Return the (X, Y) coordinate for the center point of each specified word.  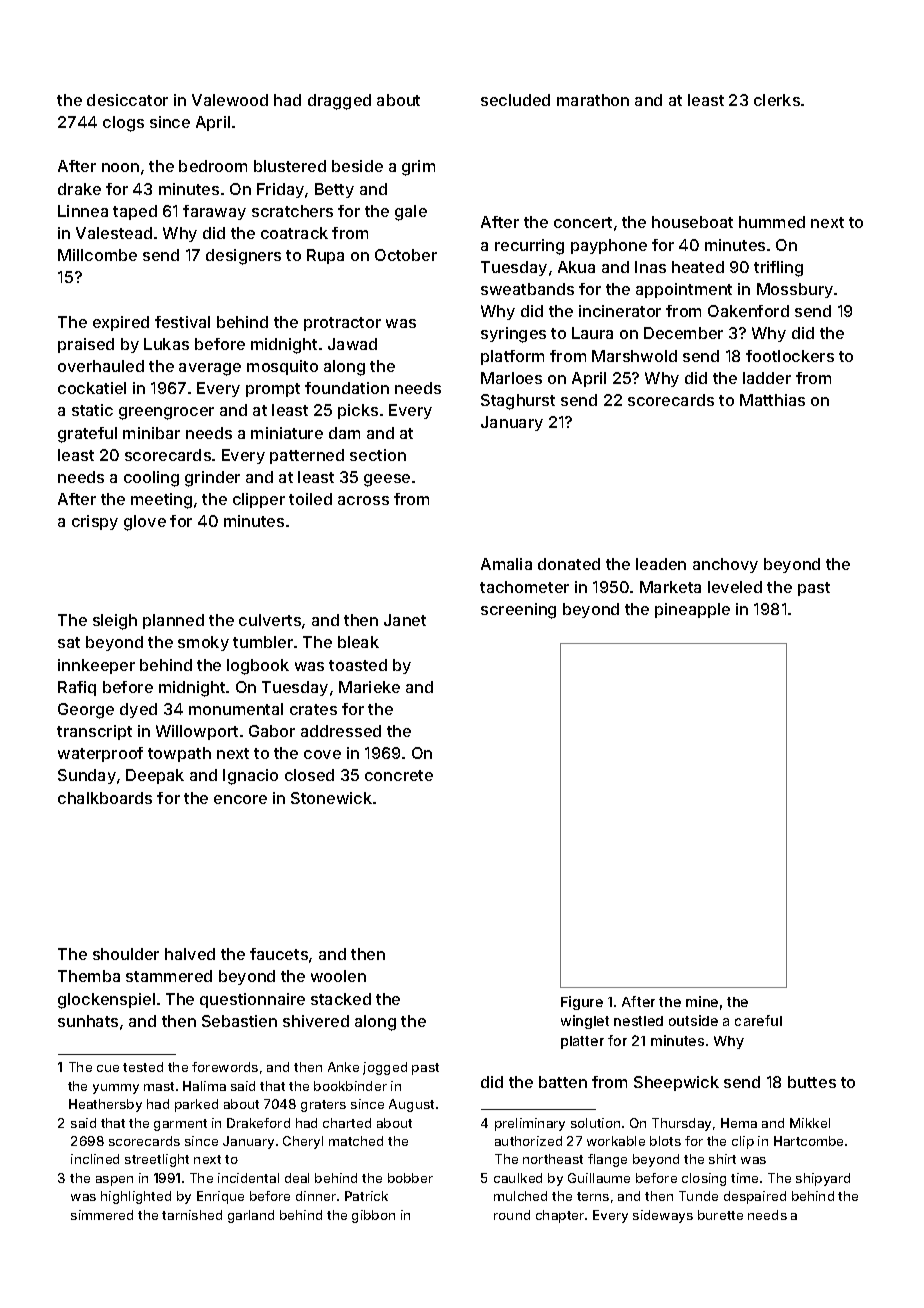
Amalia (506, 564)
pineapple (692, 610)
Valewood (230, 100)
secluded (515, 100)
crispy (95, 522)
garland (251, 1216)
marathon (593, 100)
